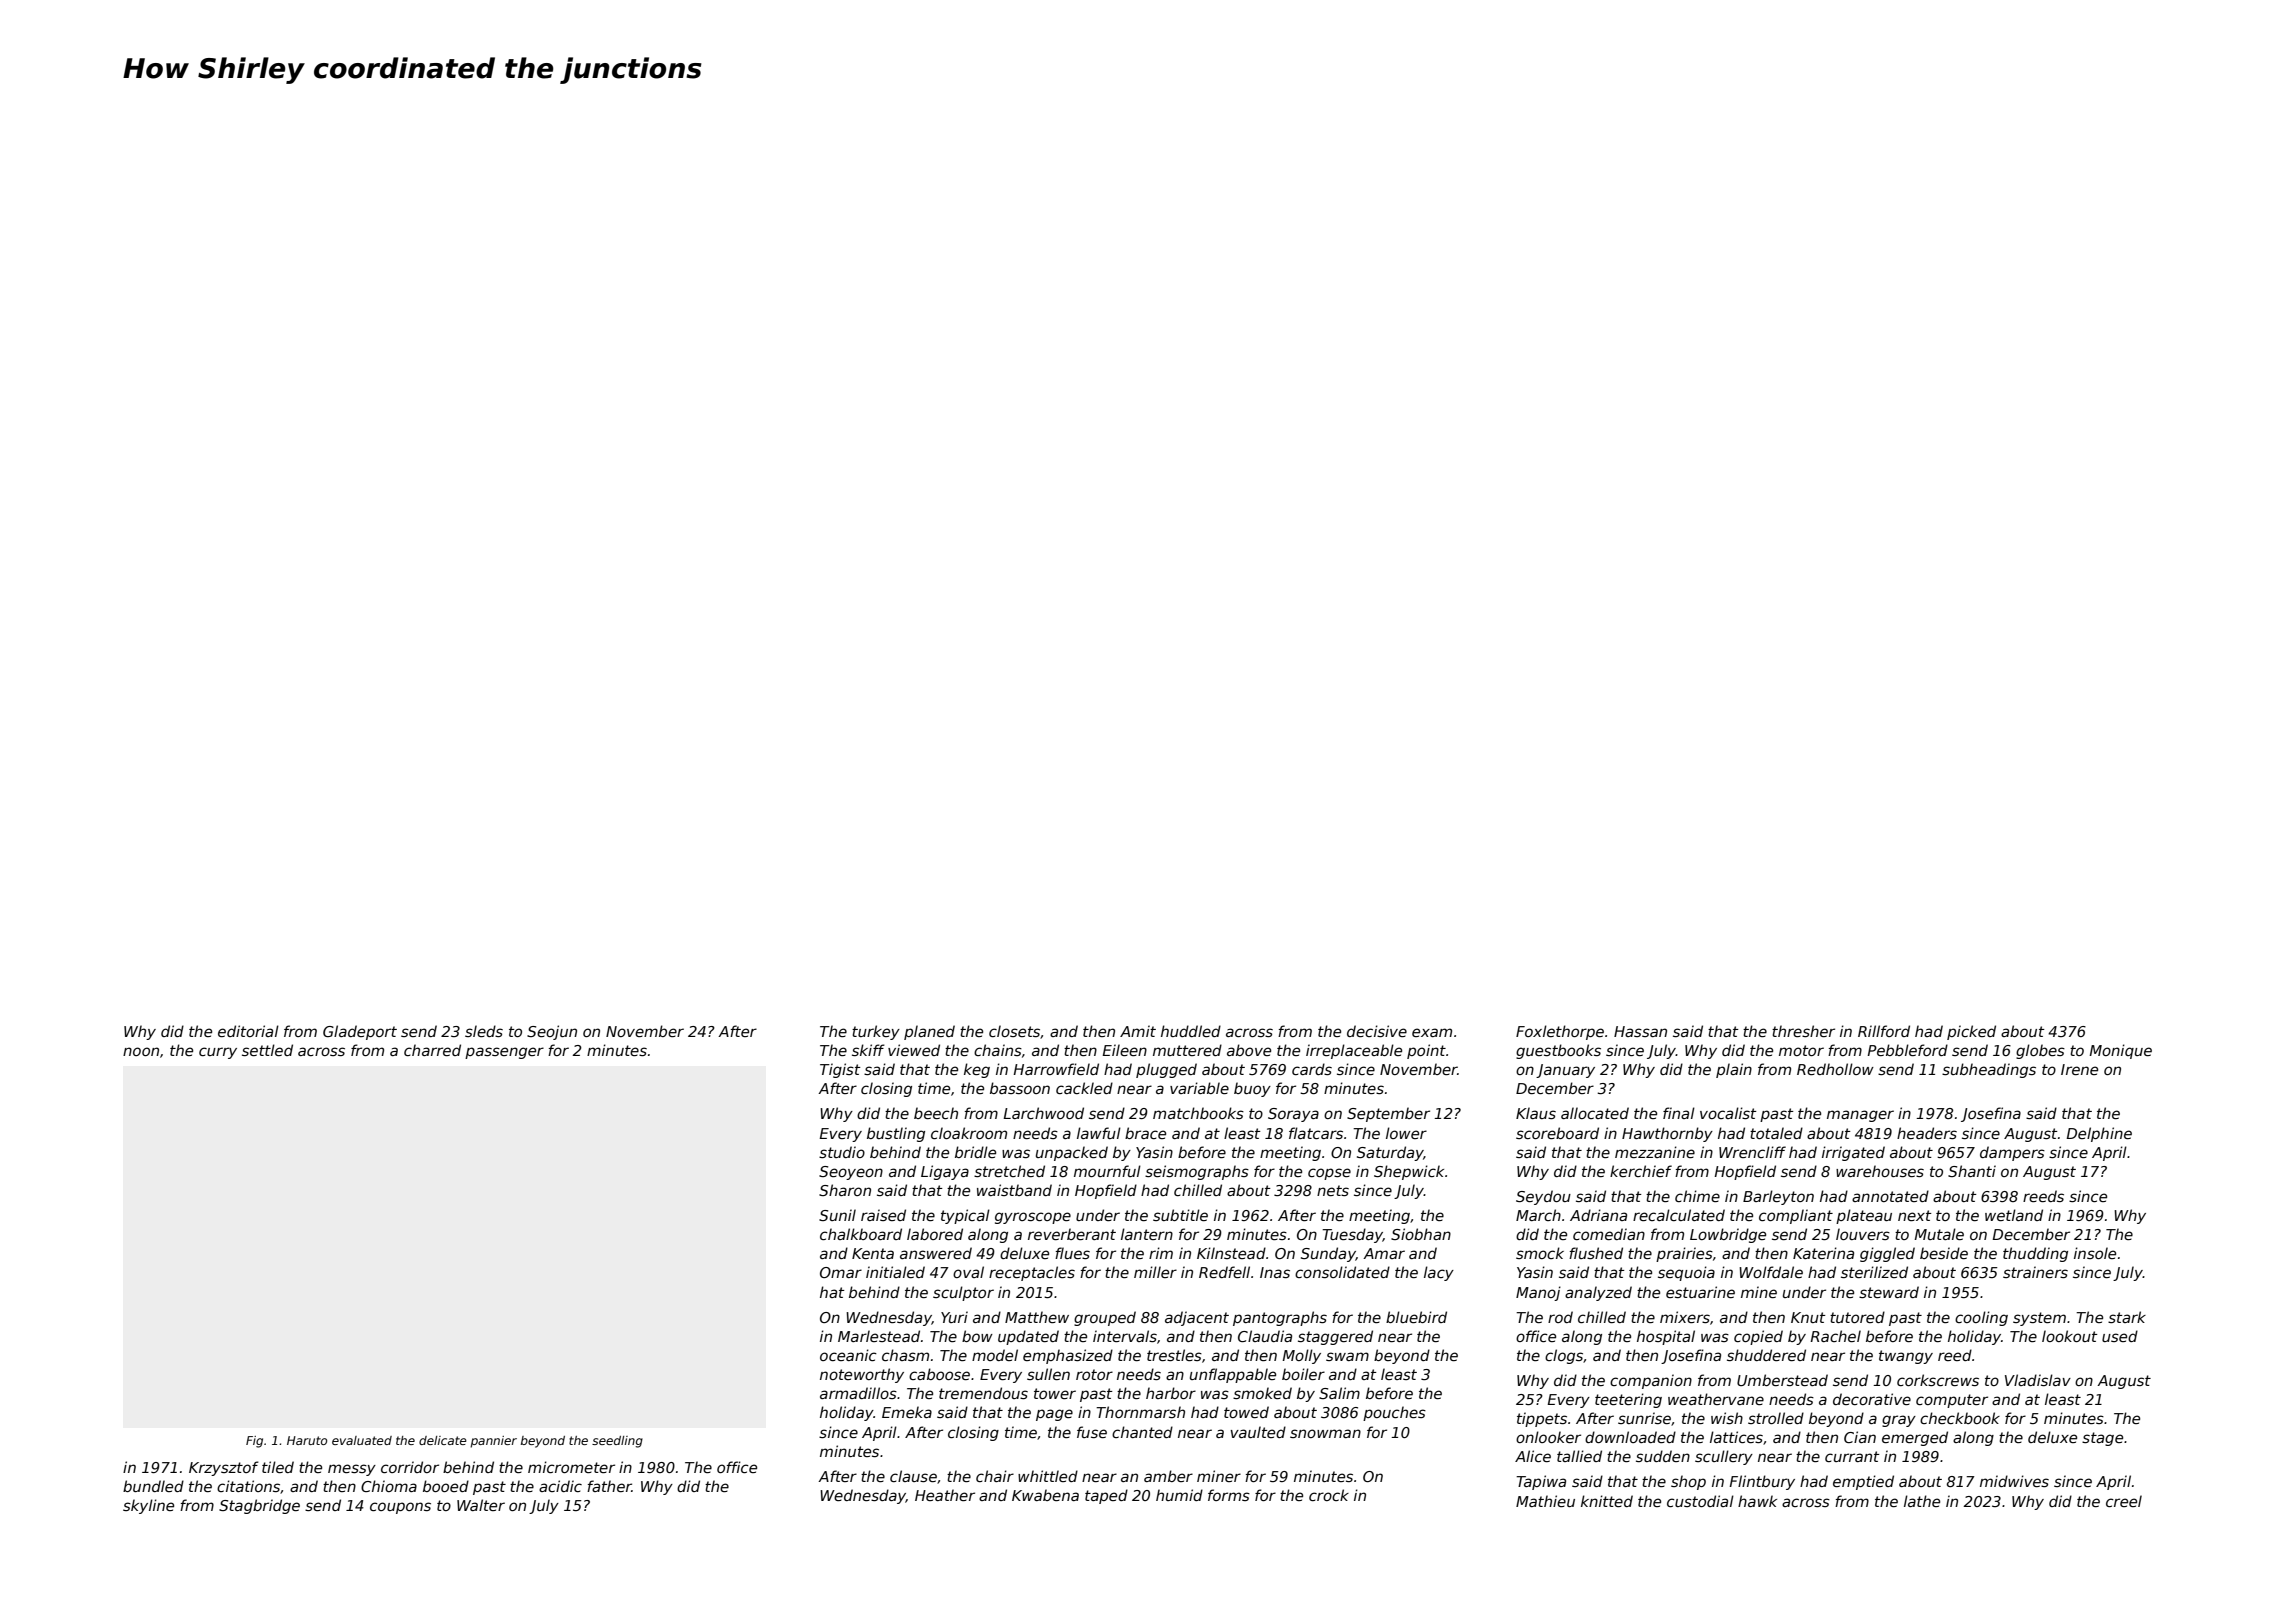 This screenshot has height=1614, width=2282. What do you see at coordinates (1644, 1418) in the screenshot?
I see `sunrise` at bounding box center [1644, 1418].
